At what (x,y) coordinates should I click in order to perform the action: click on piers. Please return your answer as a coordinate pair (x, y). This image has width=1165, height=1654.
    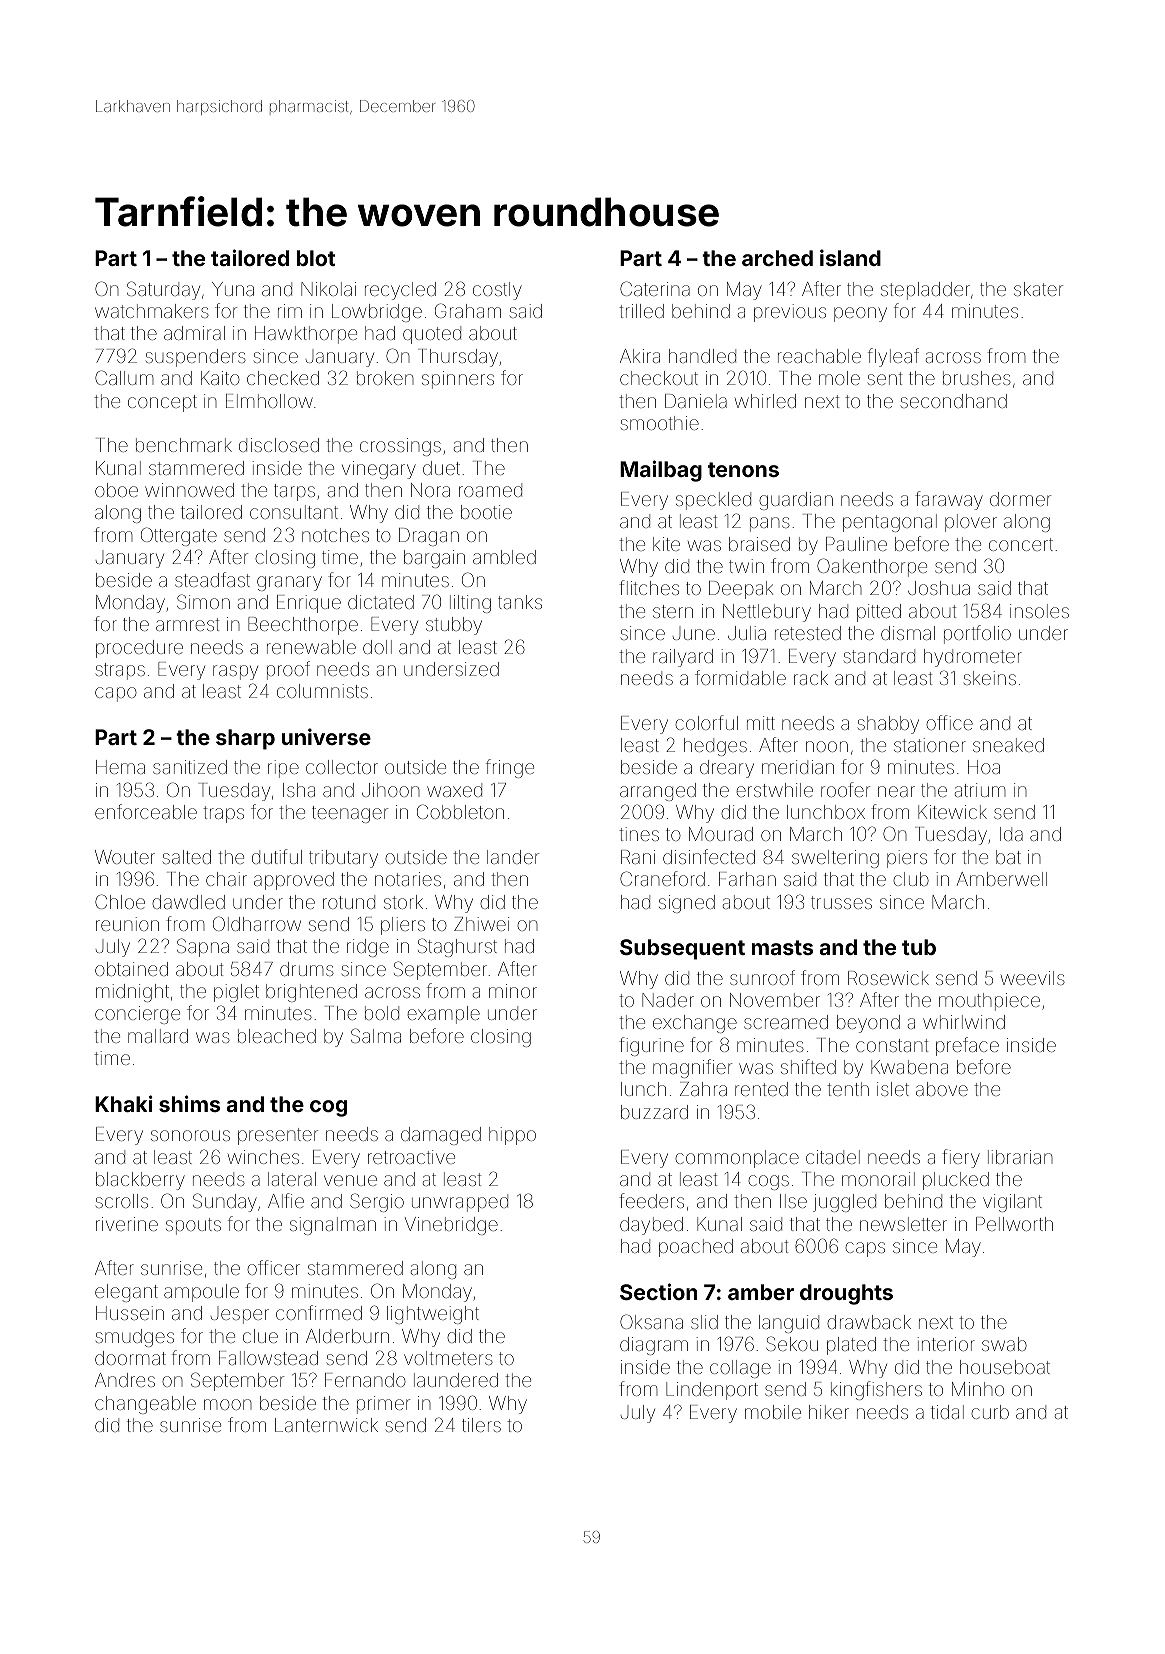
    Looking at the image, I should click on (907, 859).
